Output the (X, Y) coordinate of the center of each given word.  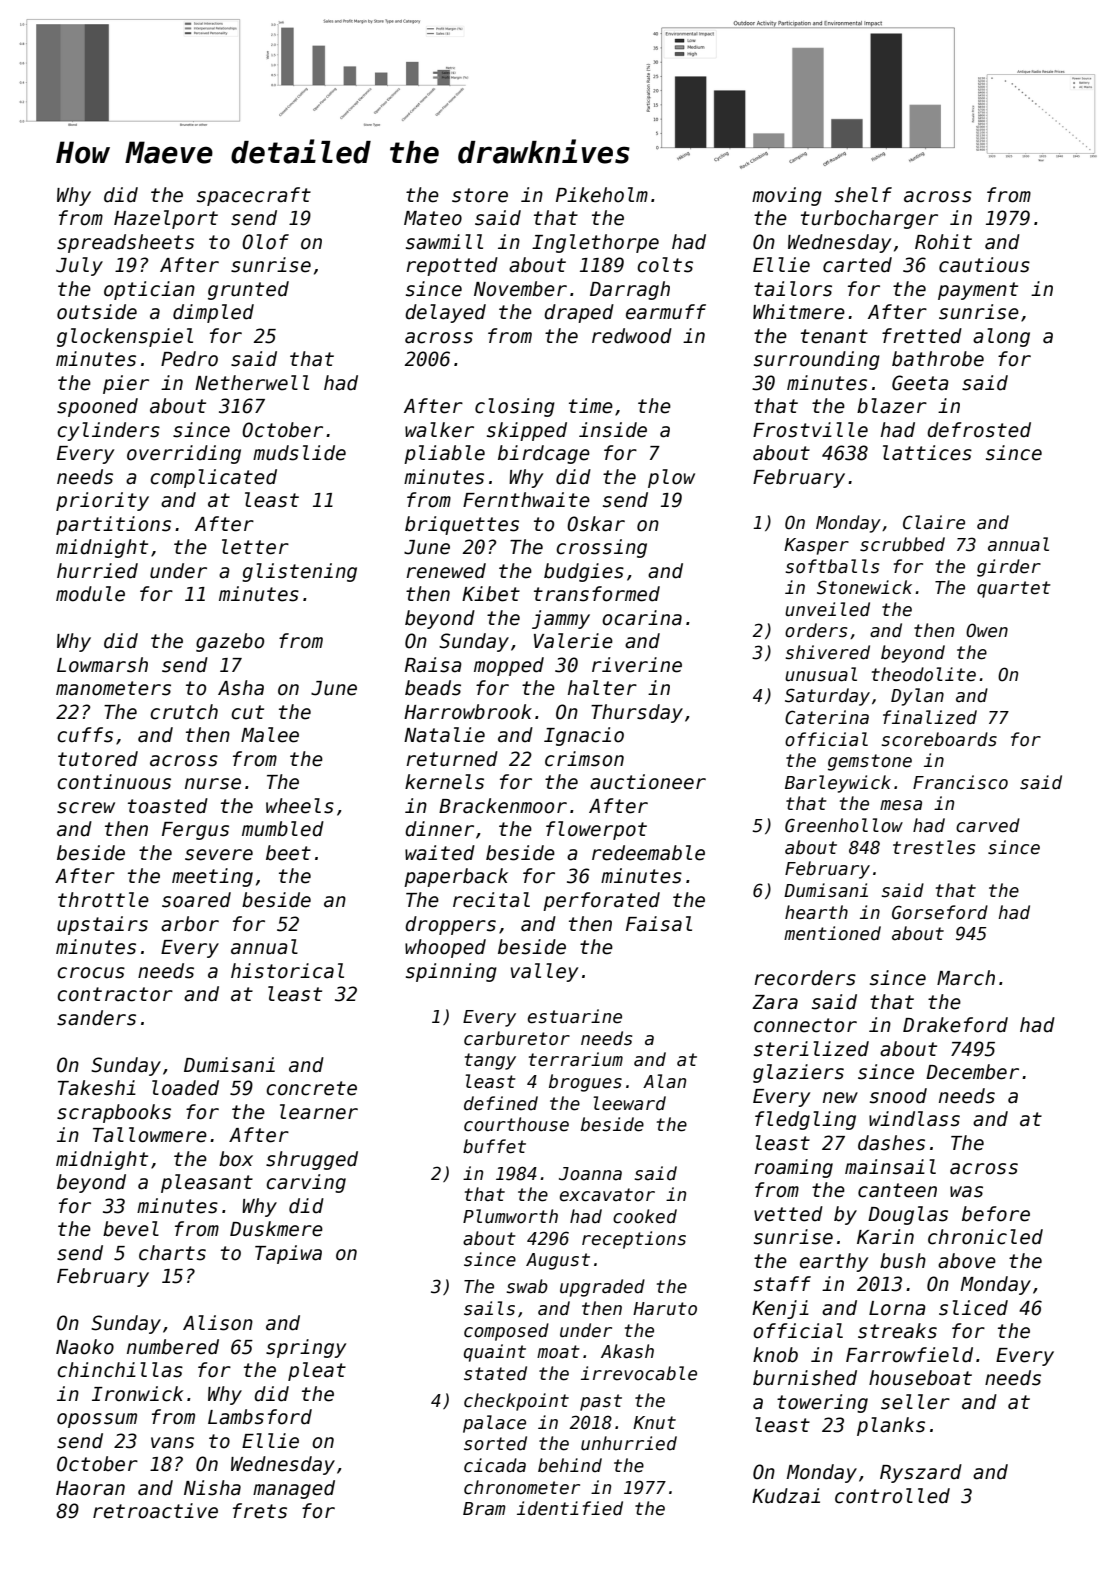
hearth (816, 912)
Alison (218, 1323)
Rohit (943, 242)
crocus (91, 973)
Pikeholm (602, 195)
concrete (311, 1088)
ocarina (642, 618)
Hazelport (166, 219)
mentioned (832, 933)
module (90, 594)
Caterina (827, 717)
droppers (450, 925)
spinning (451, 972)
